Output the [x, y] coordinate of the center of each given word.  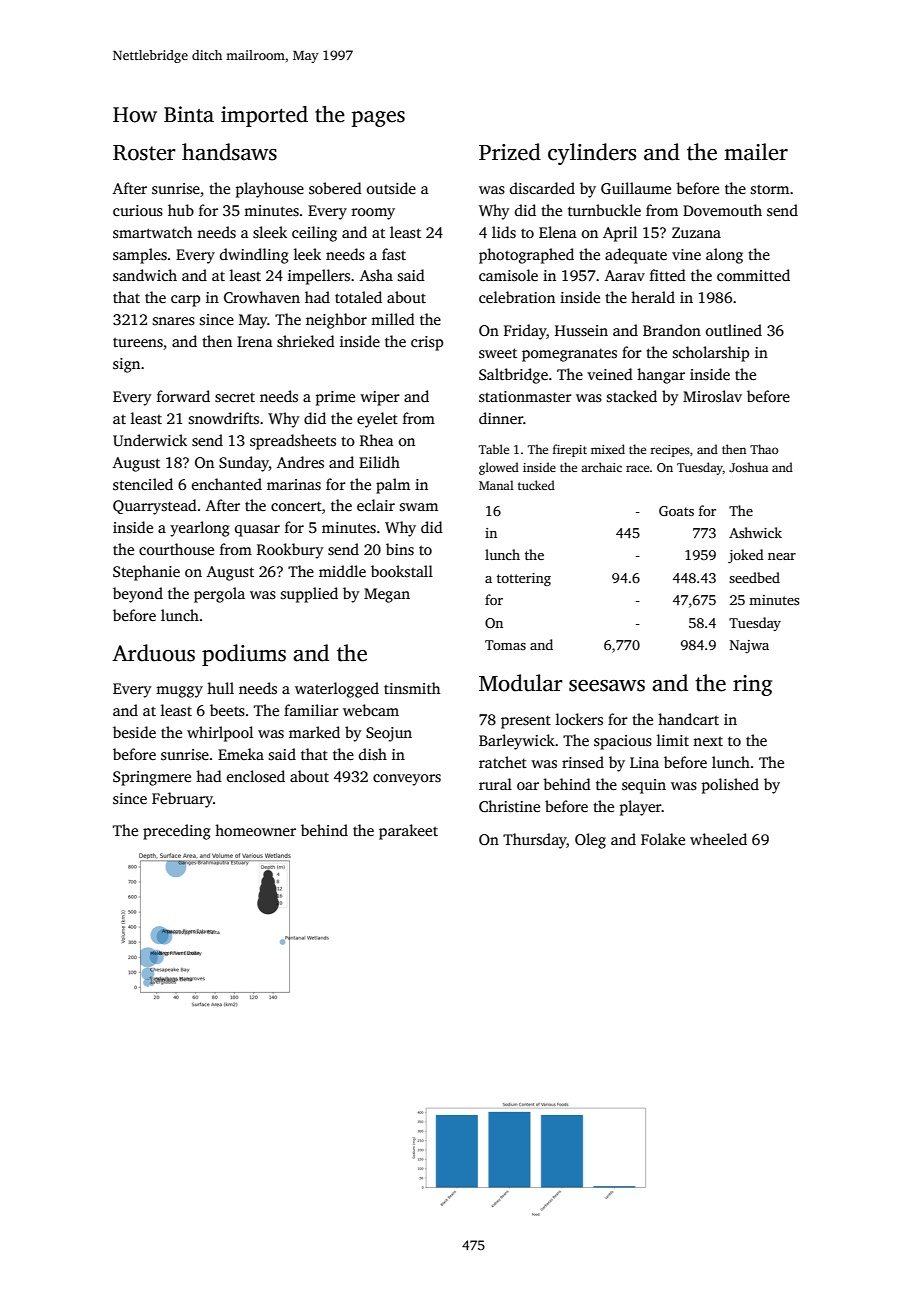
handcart [688, 719]
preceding [177, 832]
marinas [294, 485]
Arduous [153, 653]
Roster [144, 153]
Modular [521, 683]
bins [400, 549]
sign [126, 365]
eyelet [377, 420]
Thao [764, 449]
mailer [756, 152]
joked [746, 556]
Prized [510, 152]
